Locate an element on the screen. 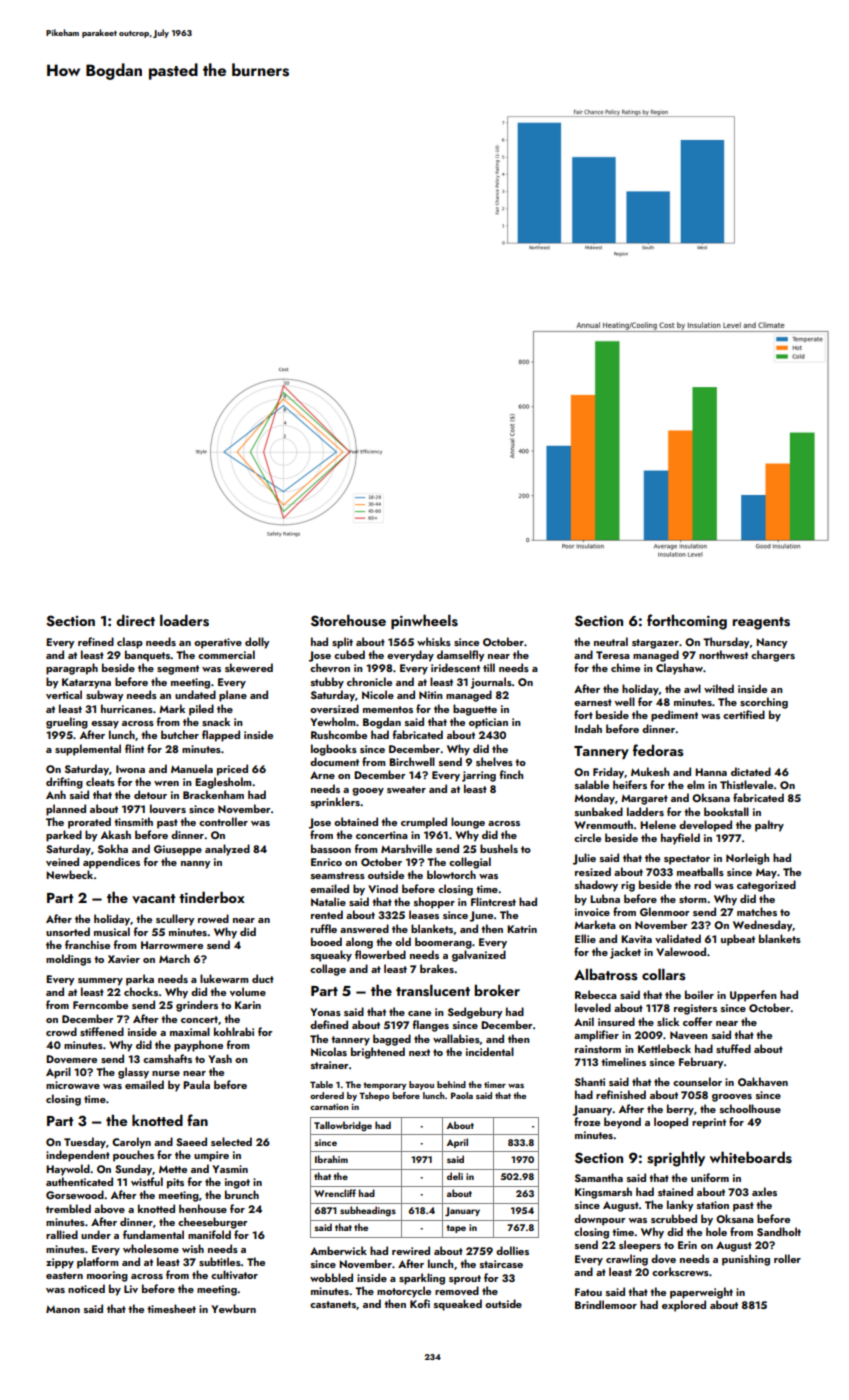 The width and height of the screenshot is (849, 1400). vertical is located at coordinates (64, 694).
